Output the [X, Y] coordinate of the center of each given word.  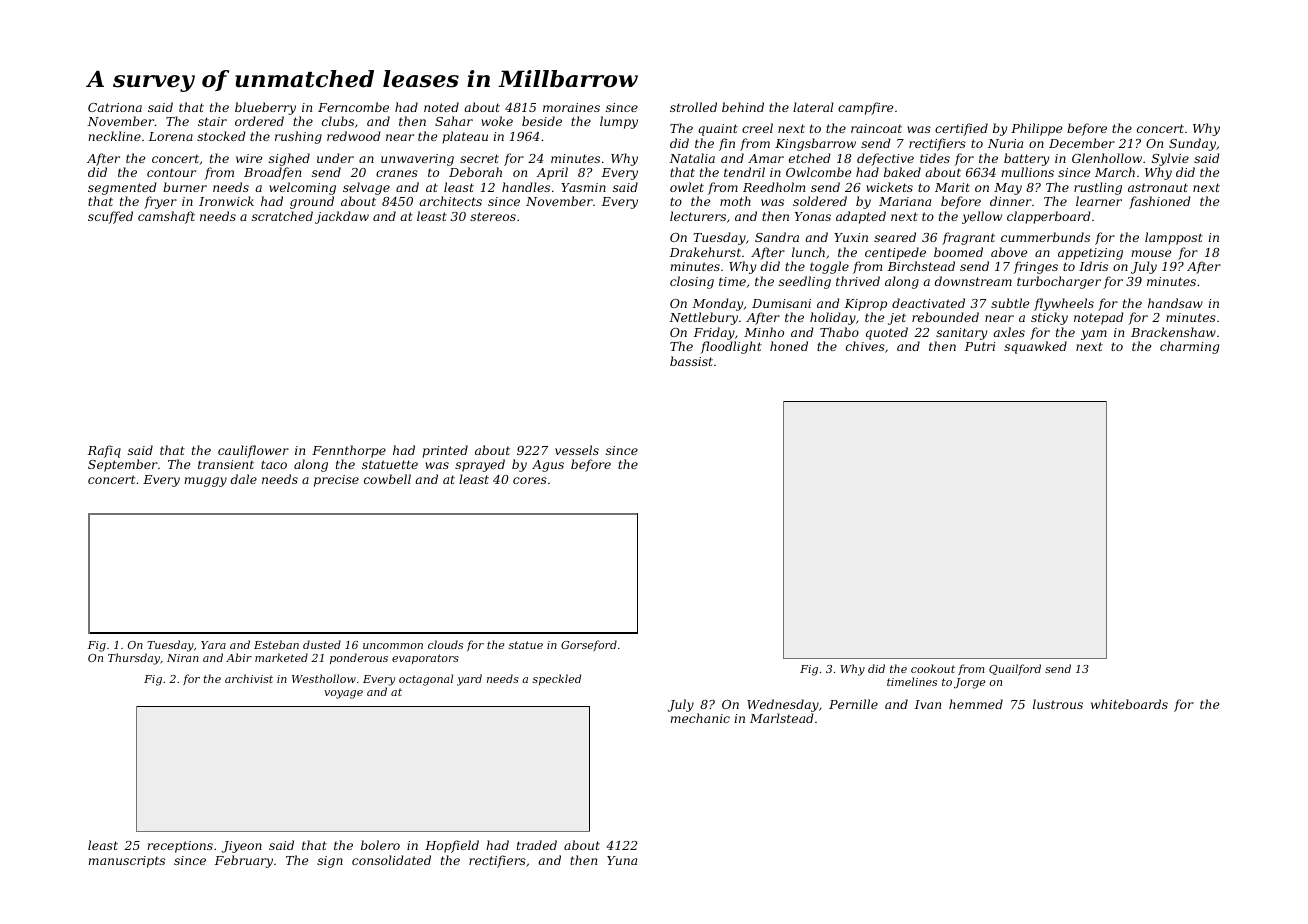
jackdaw [342, 217]
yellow [982, 217]
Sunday [1192, 144]
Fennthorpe [349, 451]
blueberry [265, 108]
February [244, 861]
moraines [571, 107]
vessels [577, 450]
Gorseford [589, 645]
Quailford [1015, 669]
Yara [213, 645]
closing [692, 282]
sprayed [480, 465]
